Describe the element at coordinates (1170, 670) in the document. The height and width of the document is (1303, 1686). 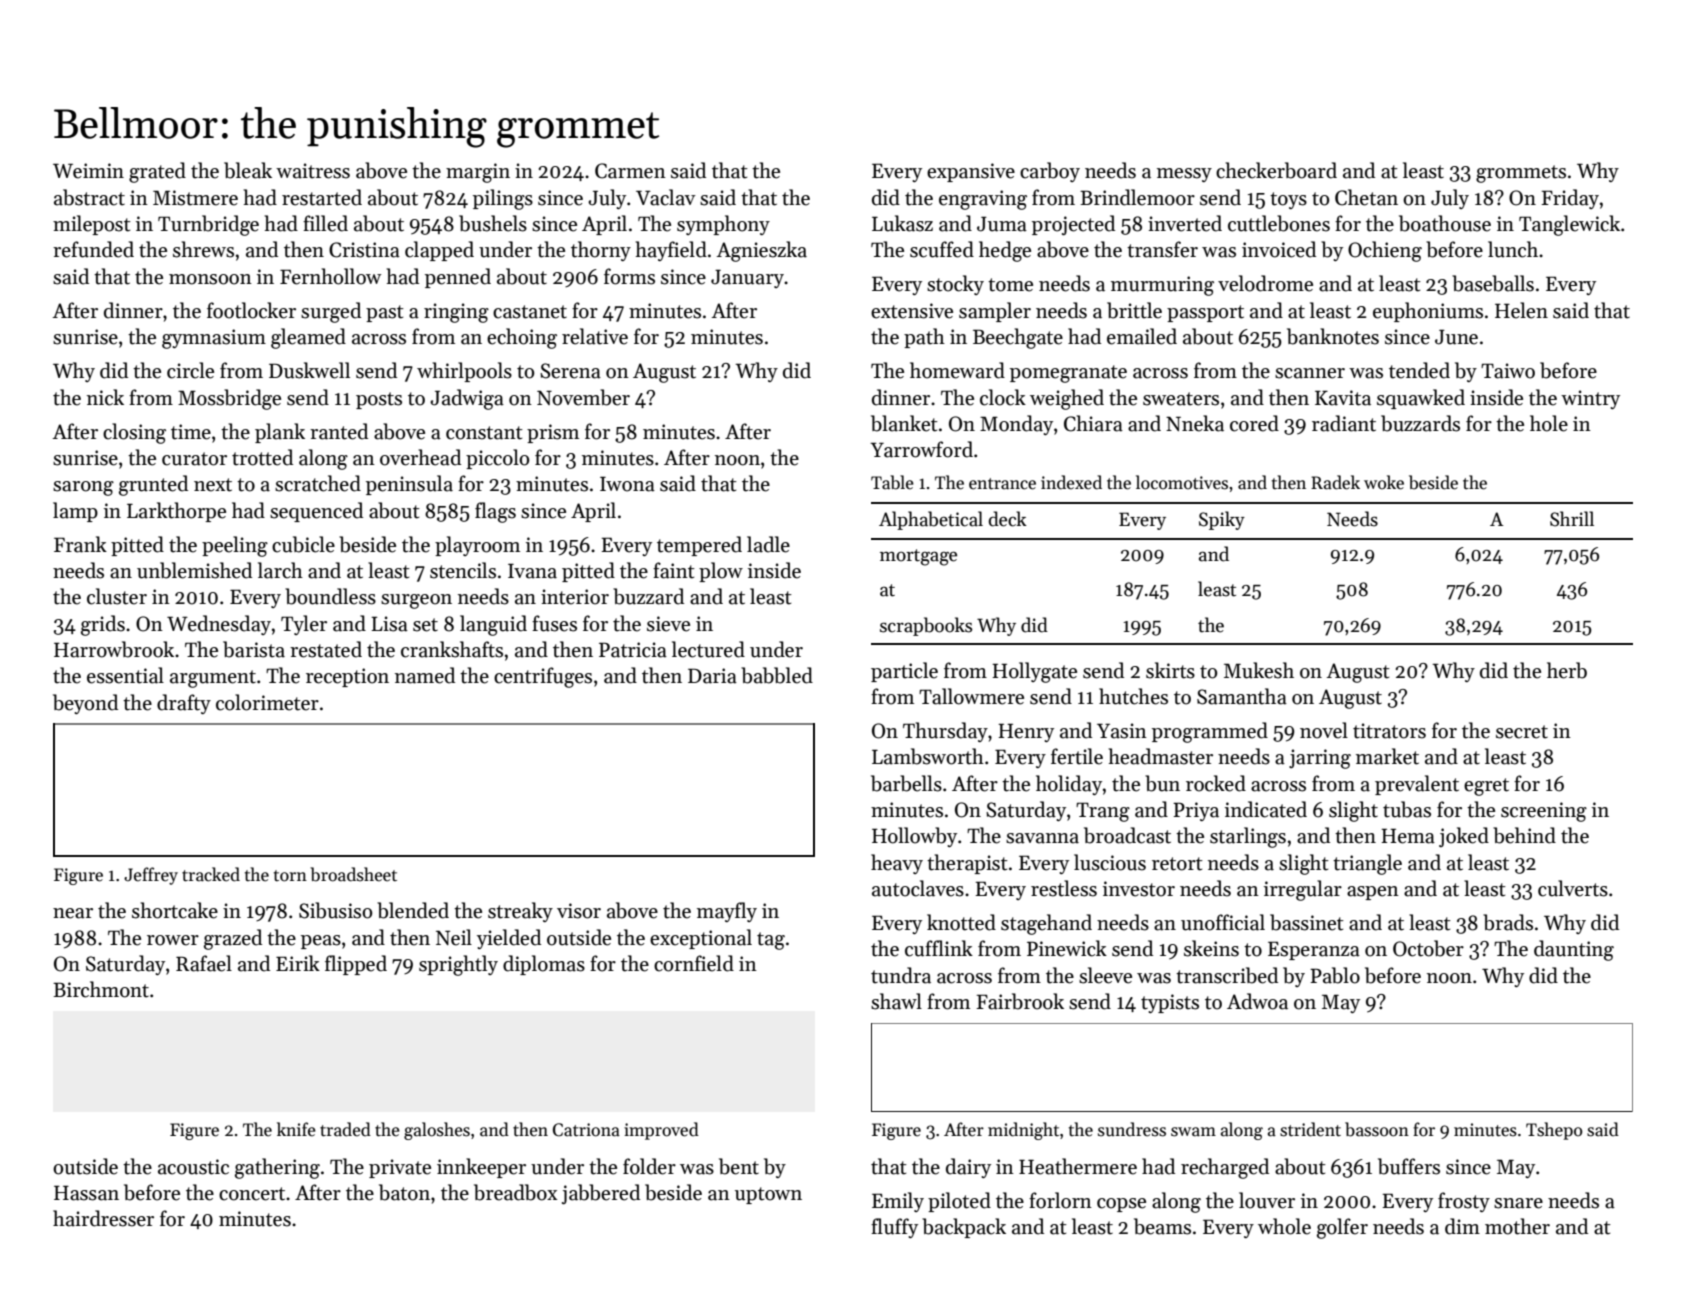
I see `skirts` at that location.
